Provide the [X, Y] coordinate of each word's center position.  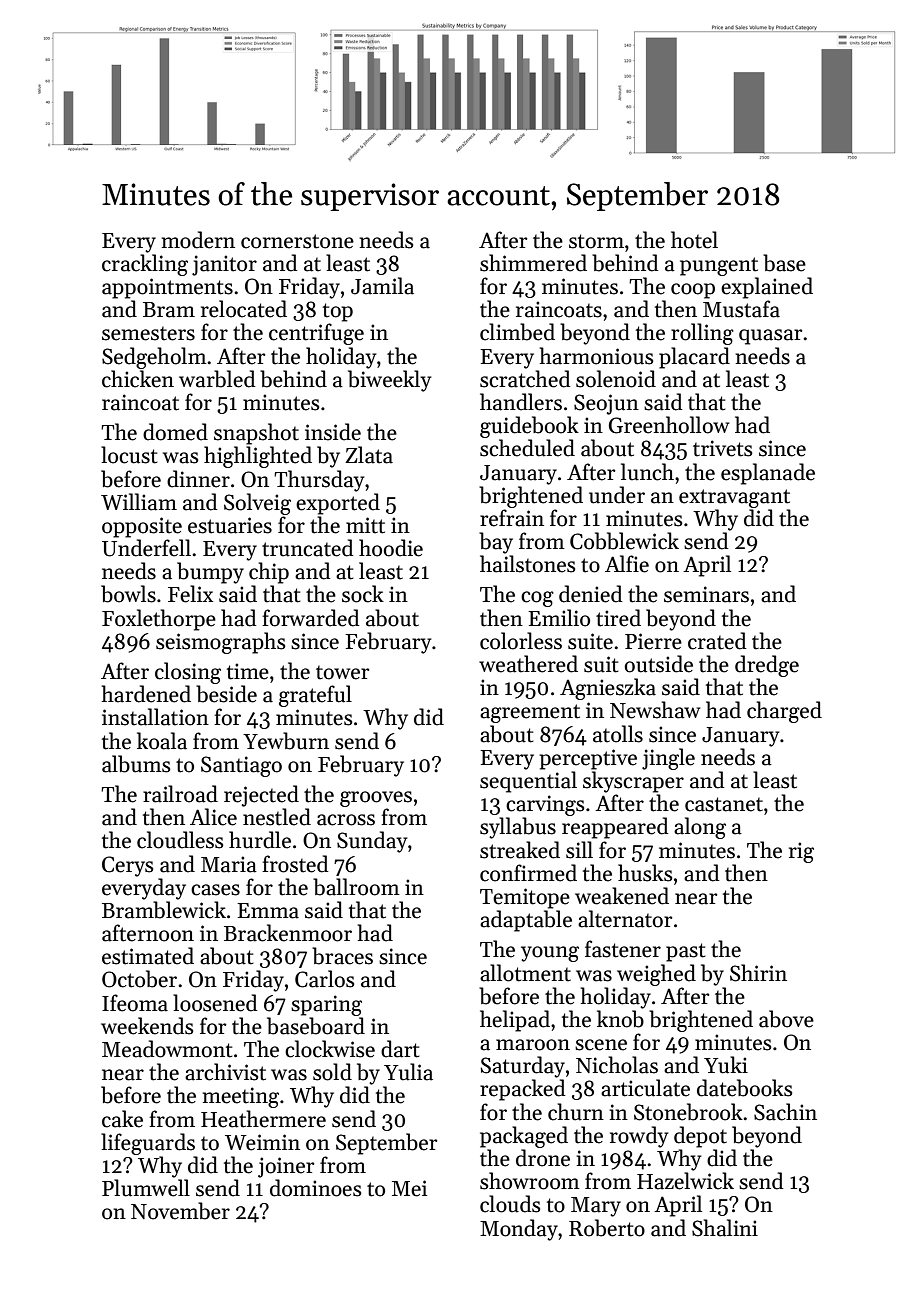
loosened [215, 1003]
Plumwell [146, 1188]
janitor [224, 265]
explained [767, 288]
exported [338, 504]
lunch [647, 472]
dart [400, 1049]
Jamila [382, 286]
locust [129, 455]
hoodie [391, 548]
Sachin [785, 1112]
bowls [128, 594]
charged [784, 712]
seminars [706, 594]
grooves [376, 799]
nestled [277, 817]
